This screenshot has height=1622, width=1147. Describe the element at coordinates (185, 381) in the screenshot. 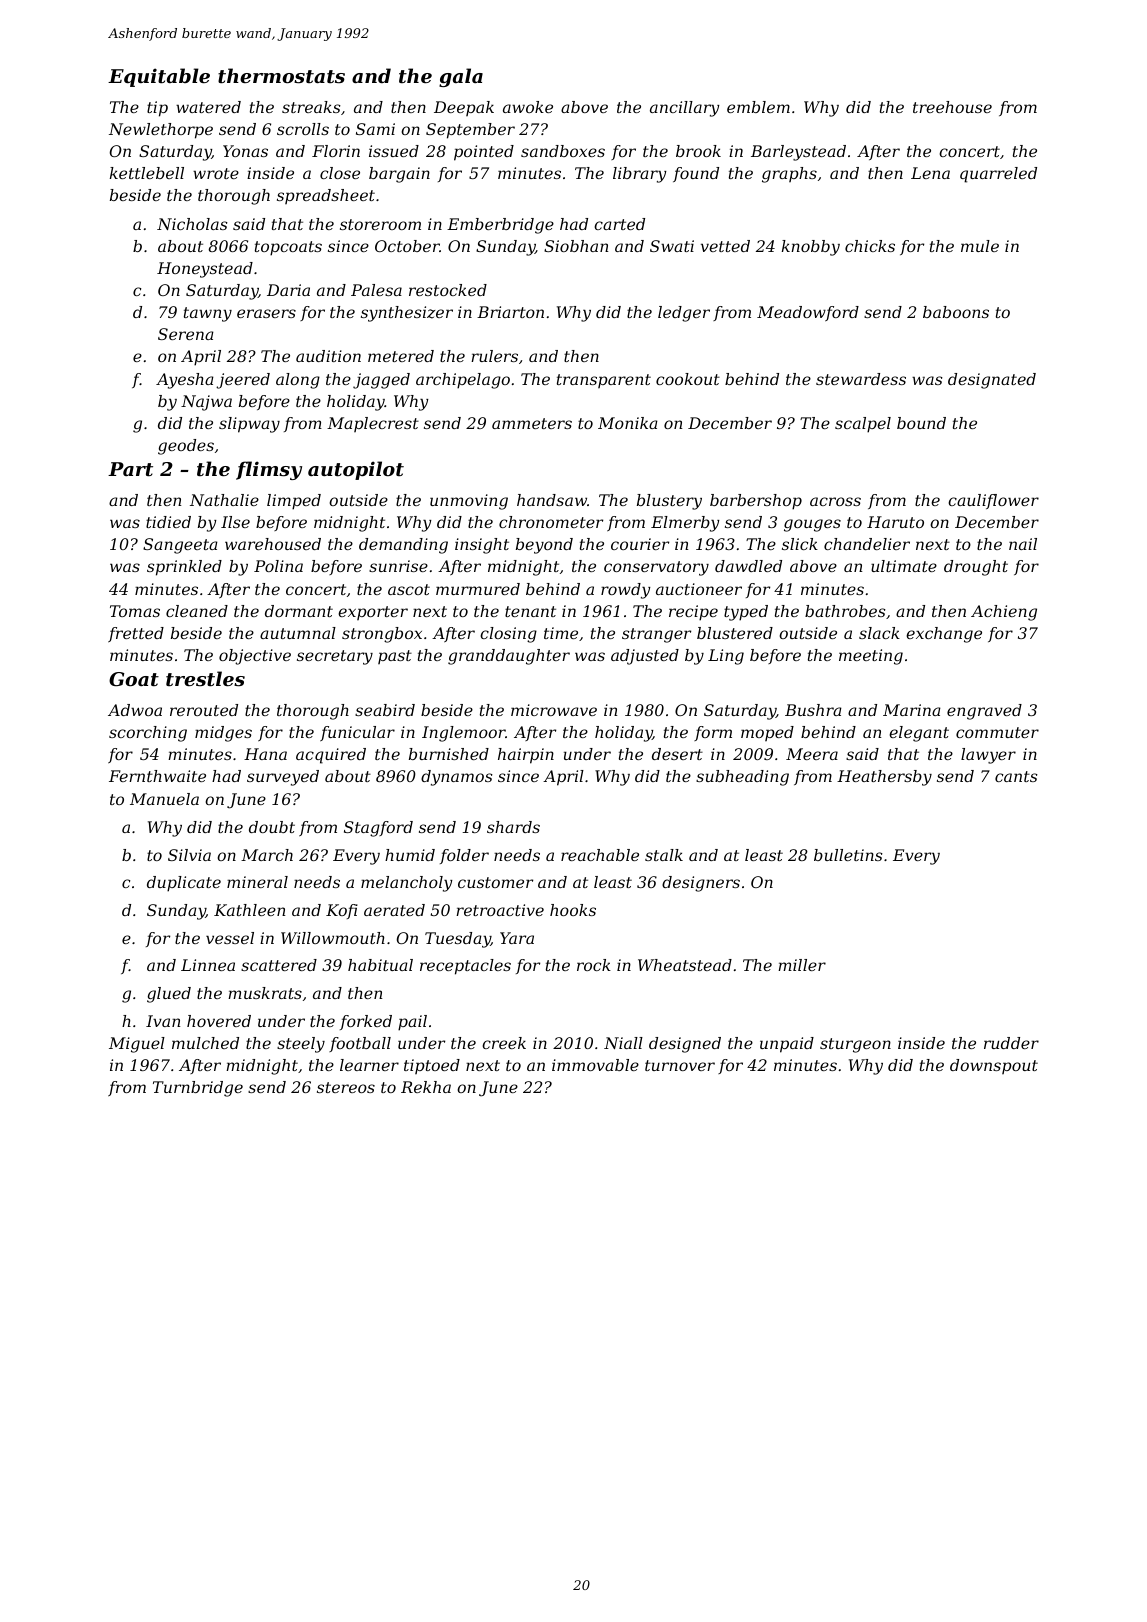

I see `Ayesha` at that location.
